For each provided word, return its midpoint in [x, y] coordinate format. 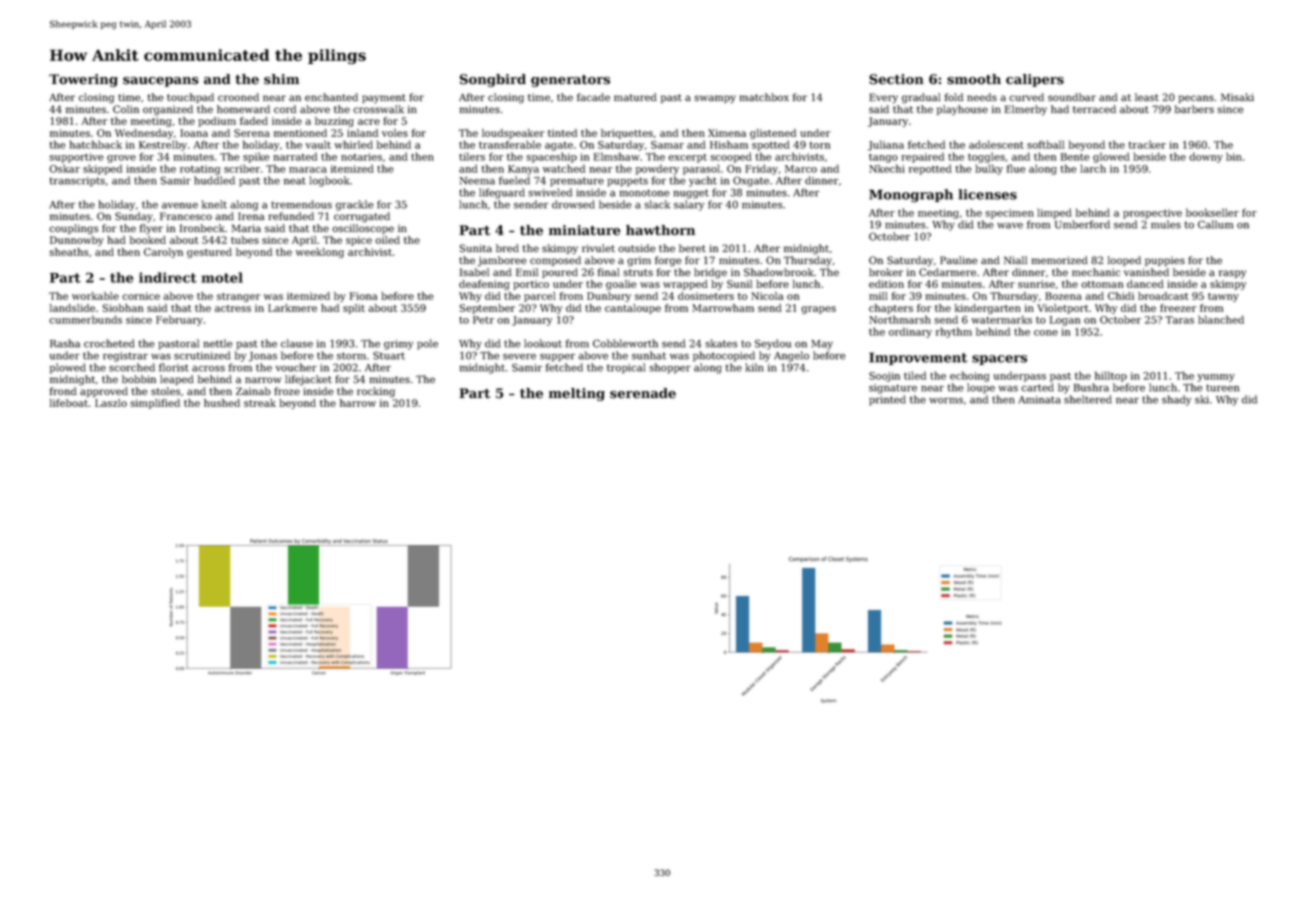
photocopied [724, 356]
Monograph [911, 196]
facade [593, 97]
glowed [1111, 157]
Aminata [1039, 400]
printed [887, 400]
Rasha [65, 343]
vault [318, 144]
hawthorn [660, 230]
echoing [970, 376]
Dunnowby [77, 241]
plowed [68, 368]
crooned [238, 97]
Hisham [729, 144]
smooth [974, 79]
